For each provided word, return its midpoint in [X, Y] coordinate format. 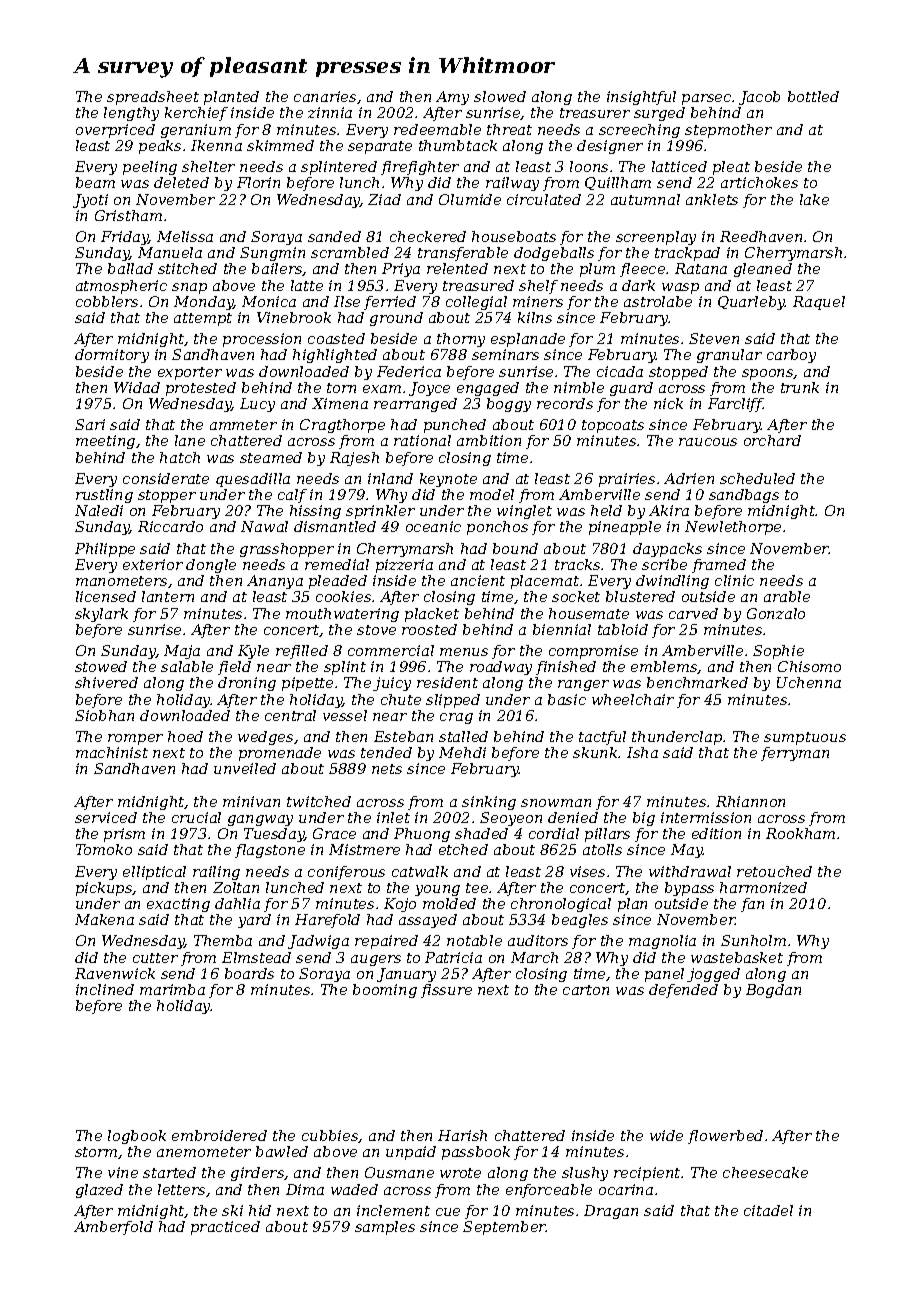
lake [814, 199]
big [644, 819]
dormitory [112, 356]
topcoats [613, 426]
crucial [196, 817]
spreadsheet [153, 98]
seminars [505, 354]
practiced [225, 1228]
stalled [463, 736]
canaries [325, 96]
